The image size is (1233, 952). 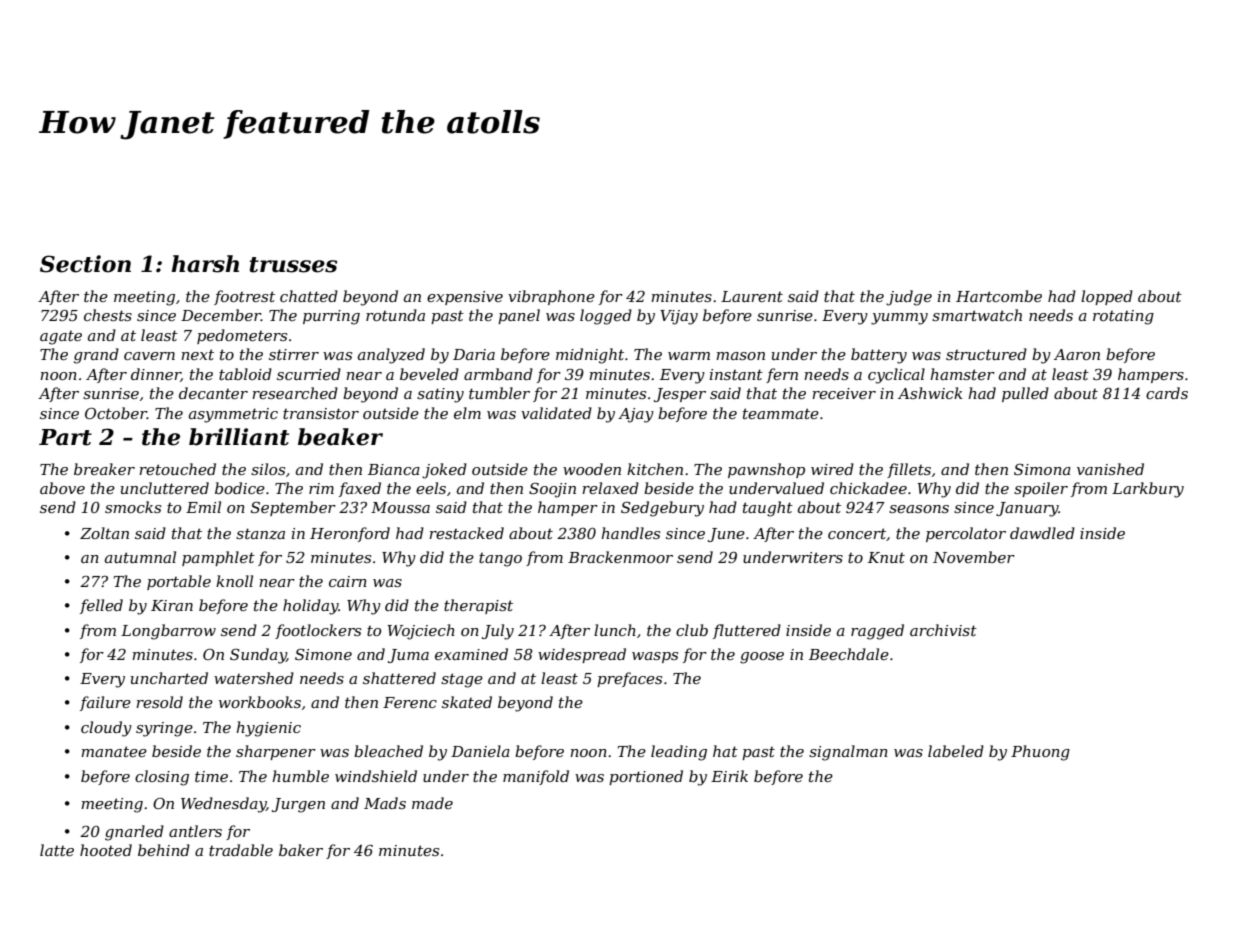 What do you see at coordinates (331, 317) in the screenshot?
I see `purring` at bounding box center [331, 317].
